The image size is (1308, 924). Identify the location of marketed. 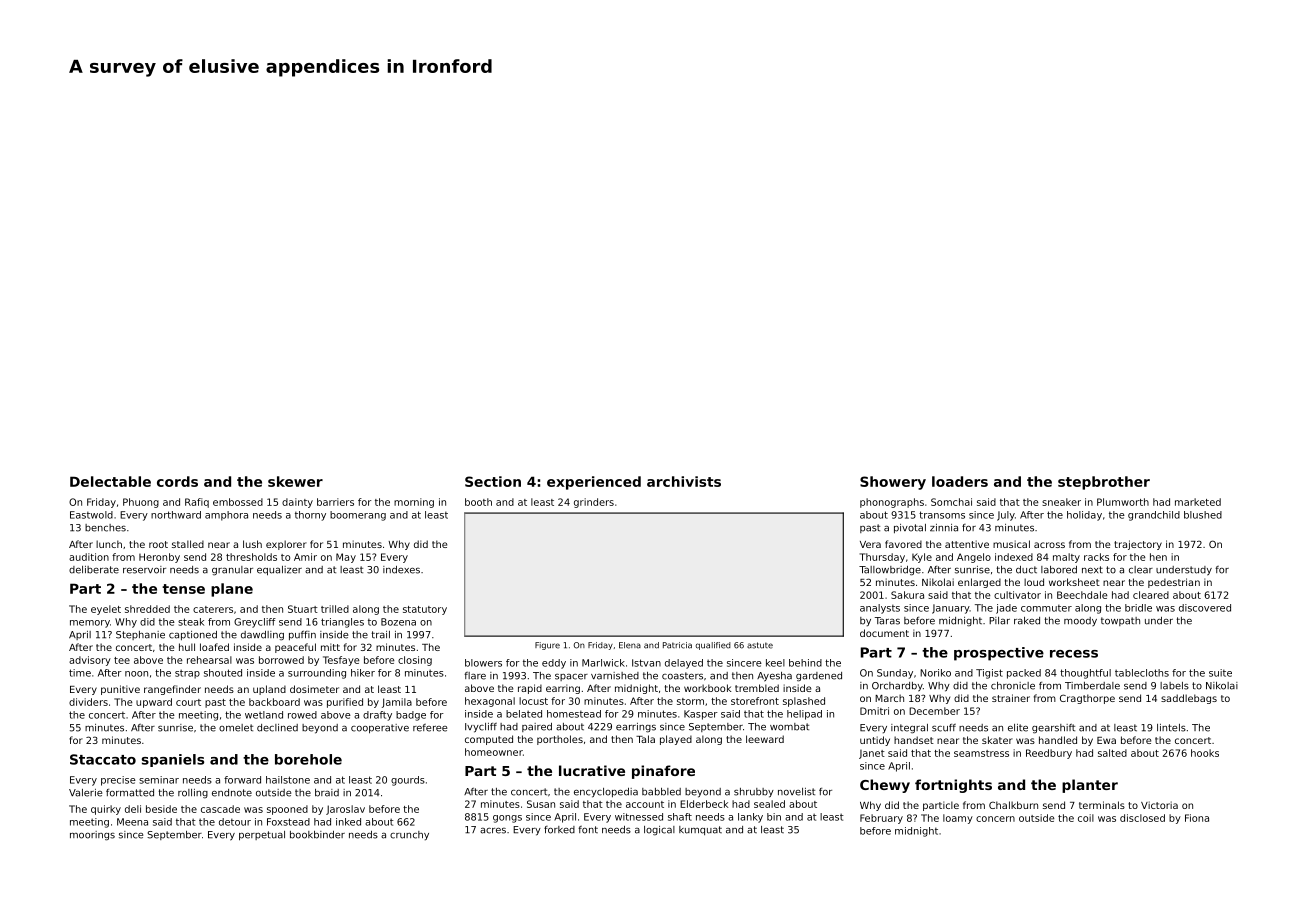
(1198, 502).
